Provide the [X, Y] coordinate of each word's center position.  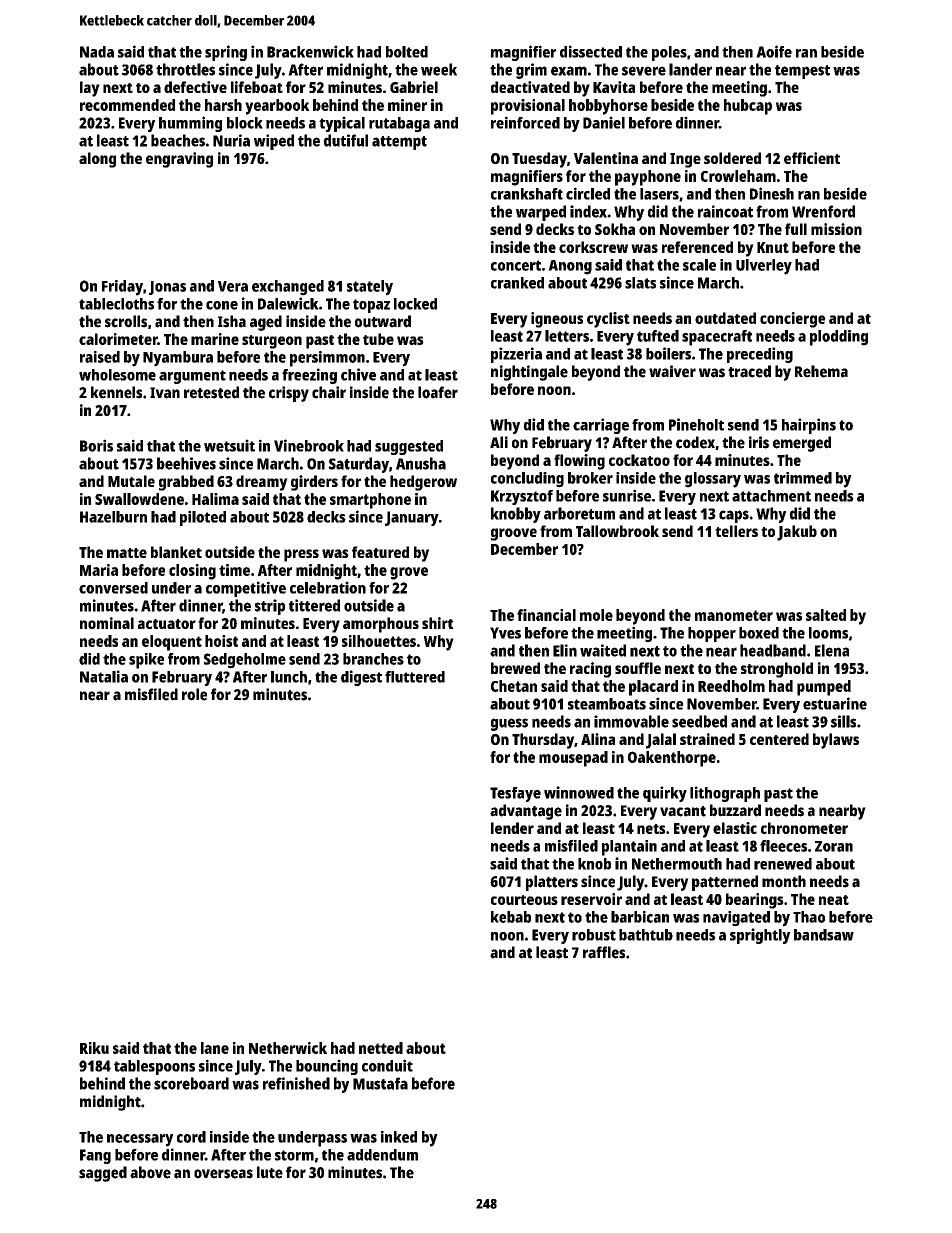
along [97, 160]
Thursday [543, 741]
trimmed [803, 478]
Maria [99, 570]
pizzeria [516, 355]
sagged [103, 1174]
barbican [640, 917]
